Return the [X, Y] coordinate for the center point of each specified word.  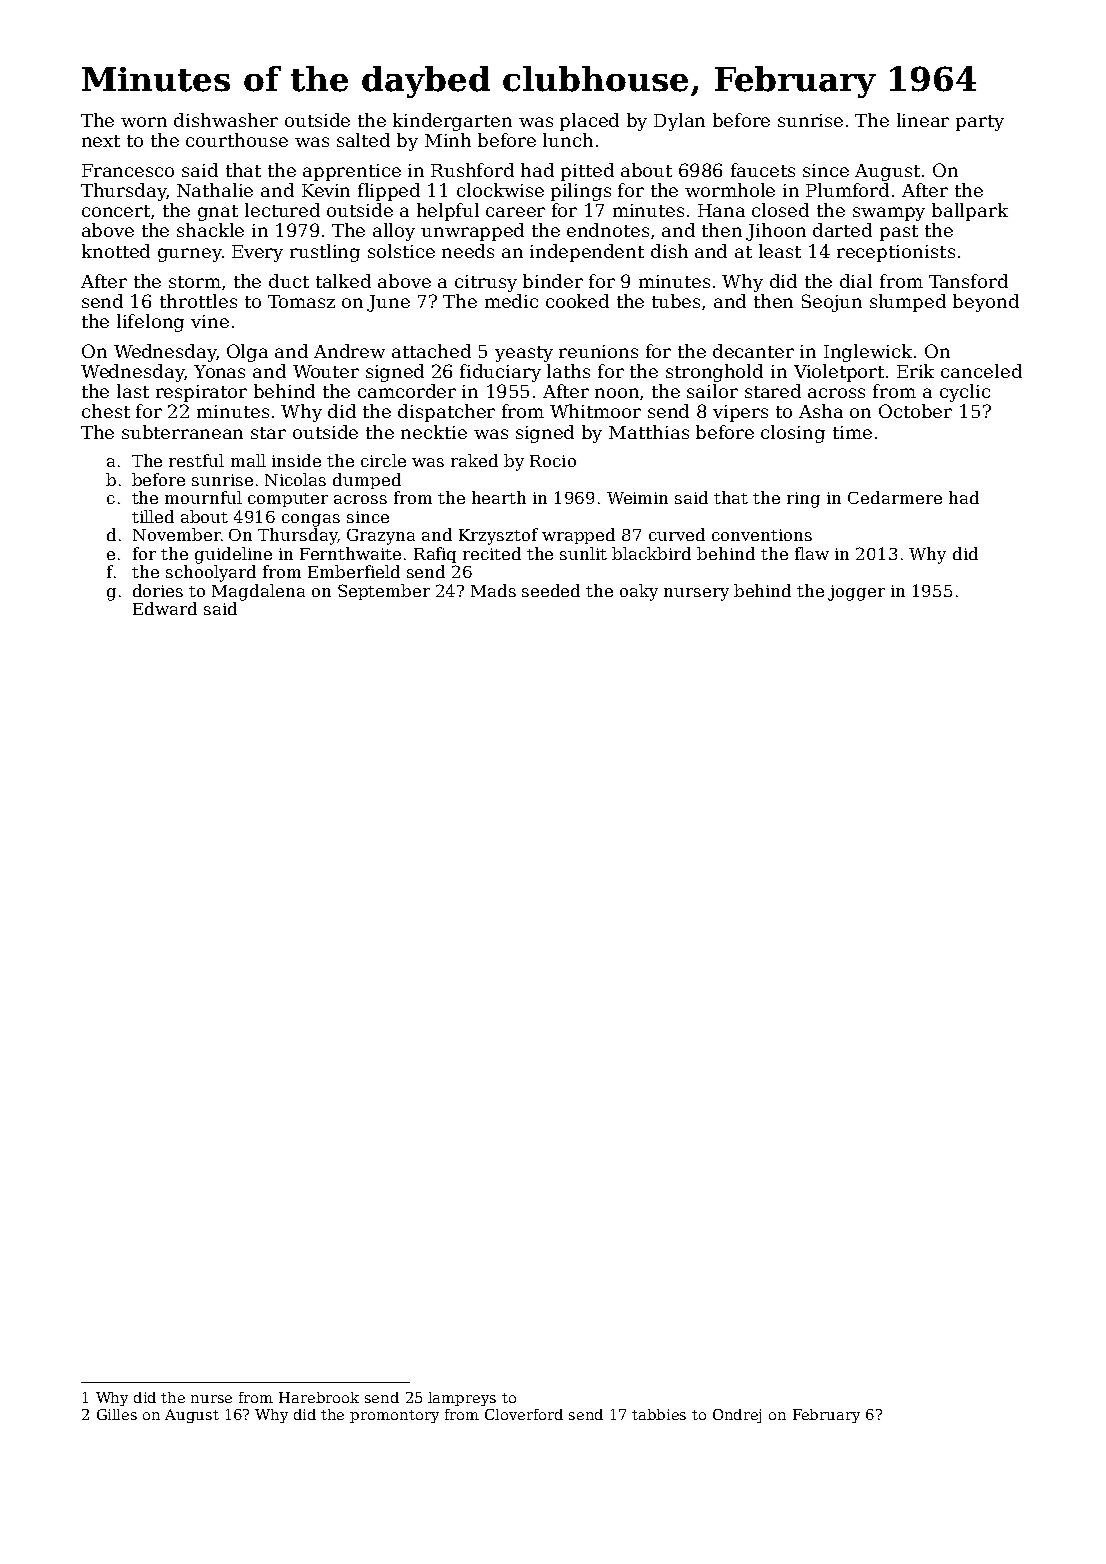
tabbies [659, 1414]
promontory [394, 1416]
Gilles [117, 1414]
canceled [981, 371]
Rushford [472, 170]
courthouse [237, 140]
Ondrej [737, 1416]
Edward [165, 608]
